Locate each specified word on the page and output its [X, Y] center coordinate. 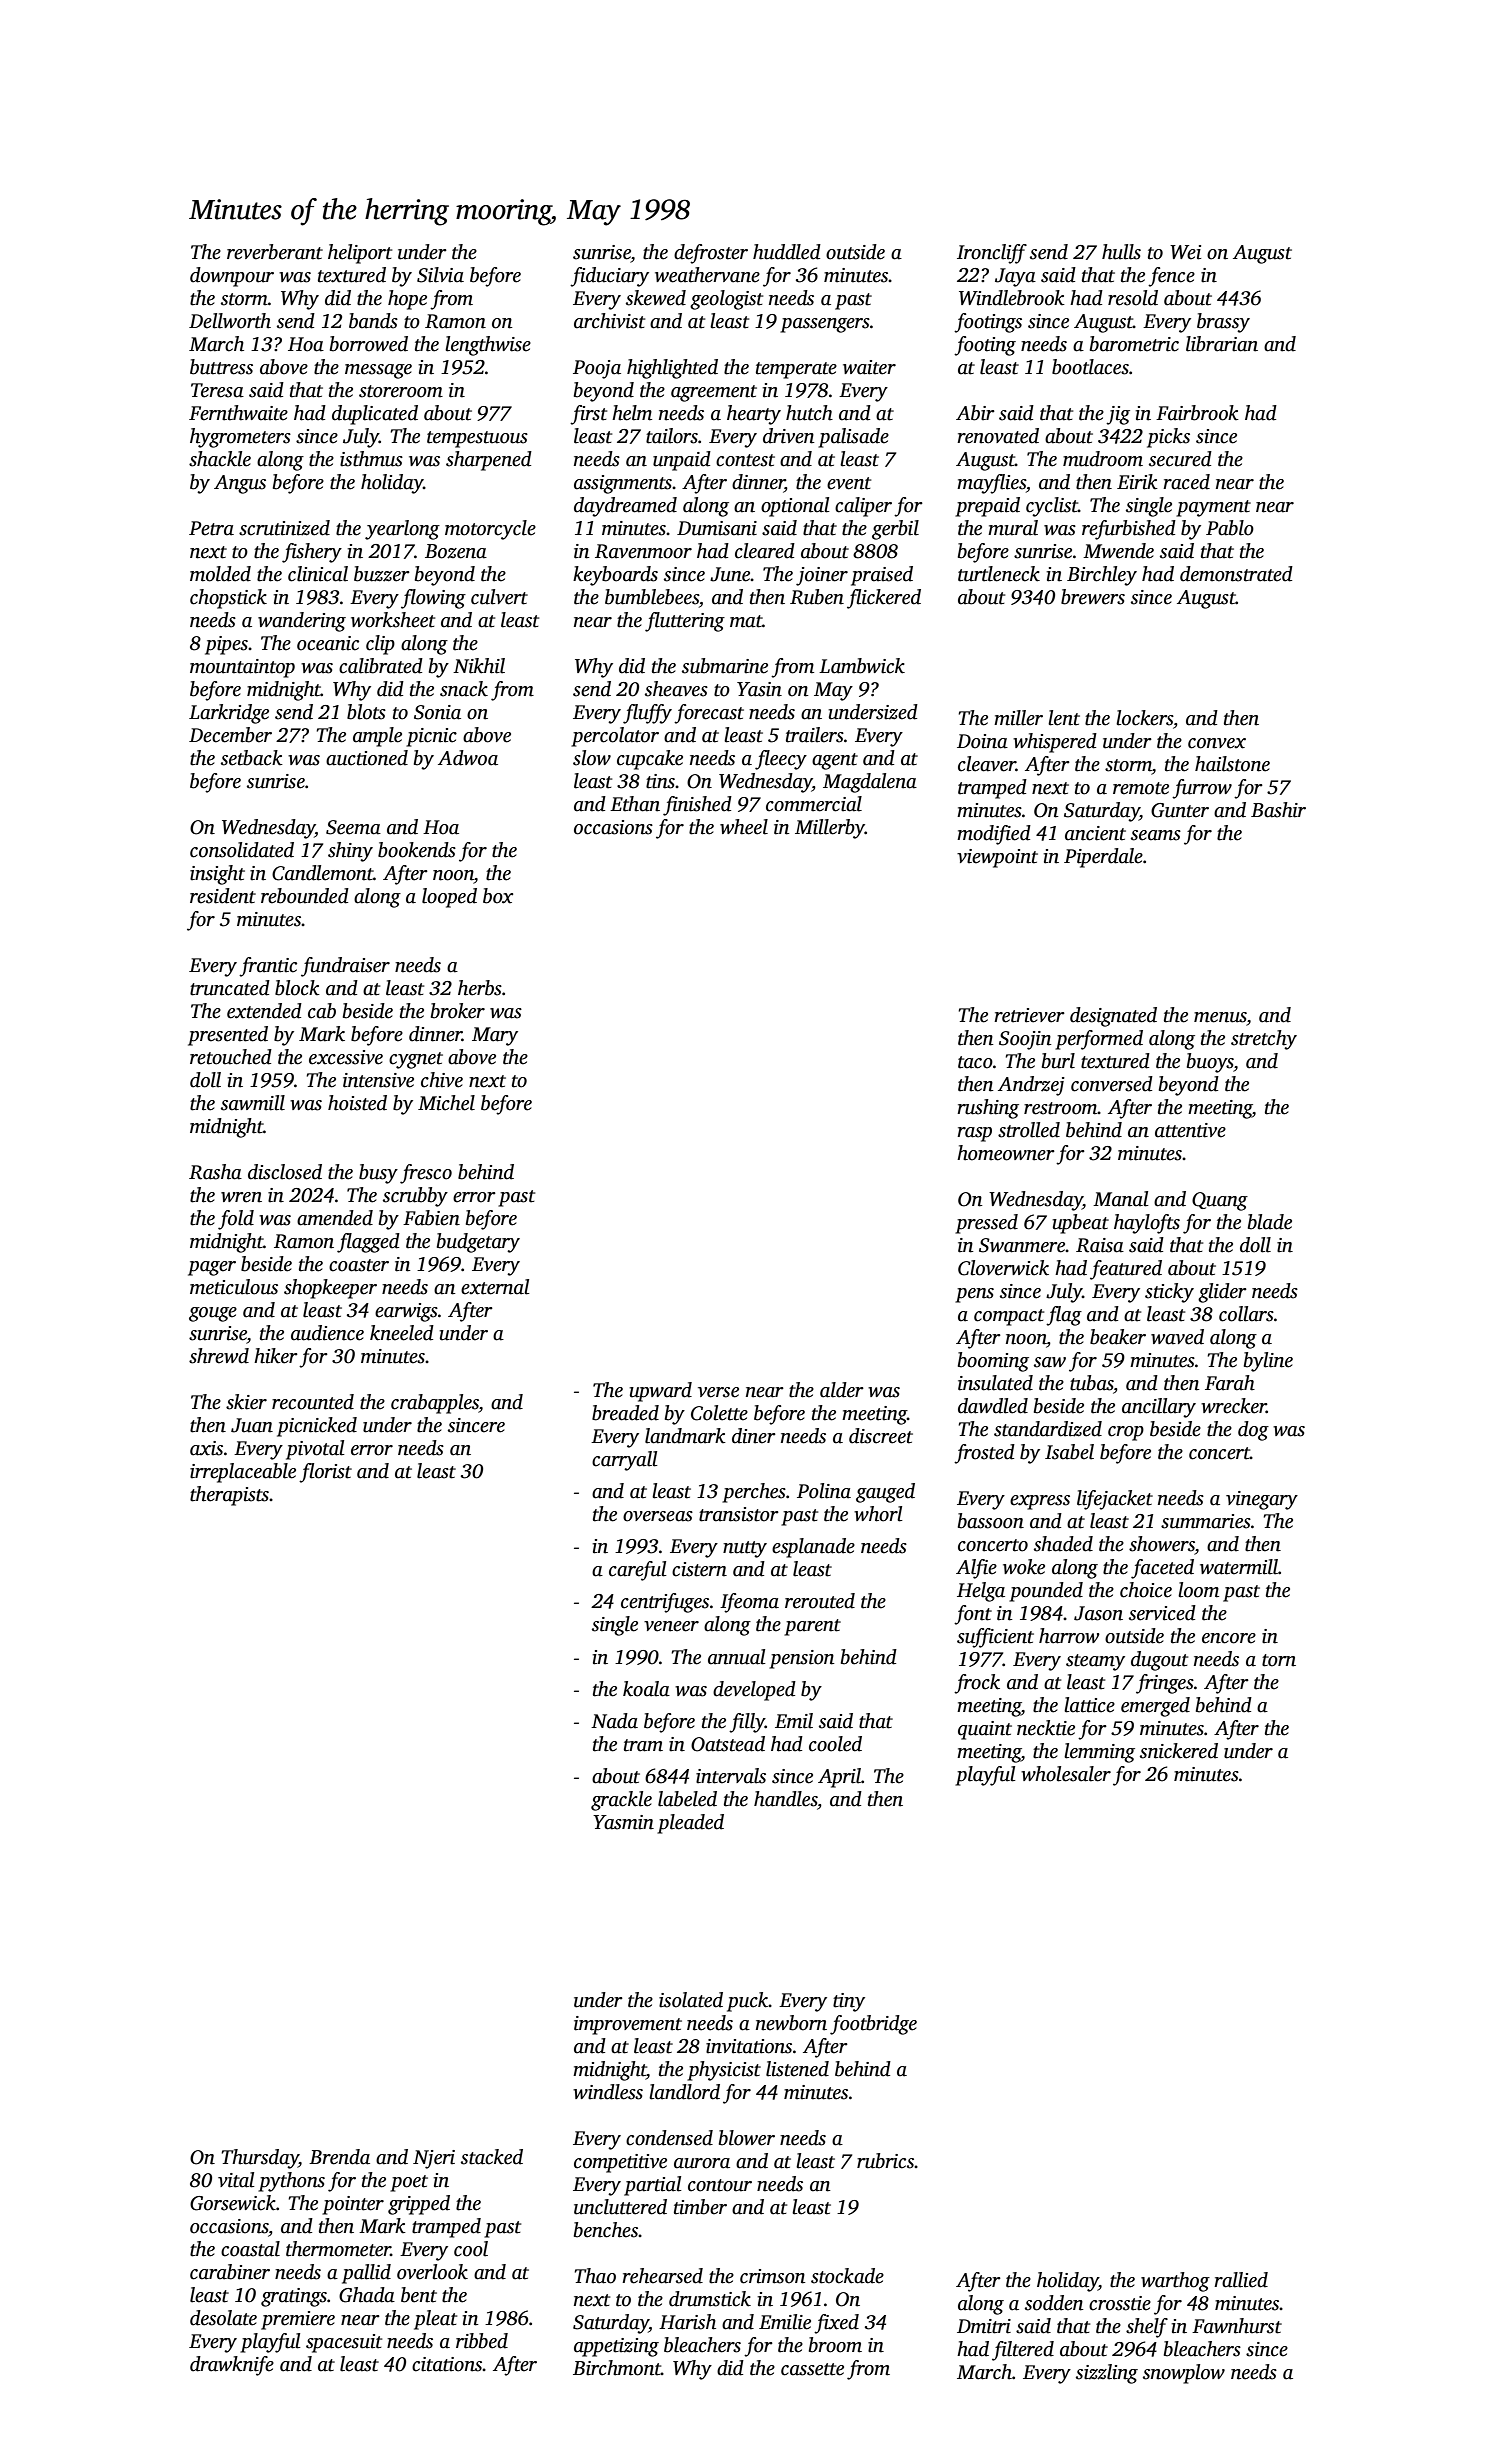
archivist [609, 321]
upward [661, 1392]
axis [206, 1448]
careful [638, 1571]
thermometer [338, 2249]
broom [835, 2345]
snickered [1179, 1751]
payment [1213, 508]
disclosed [285, 1172]
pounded [1046, 1592]
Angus [240, 484]
